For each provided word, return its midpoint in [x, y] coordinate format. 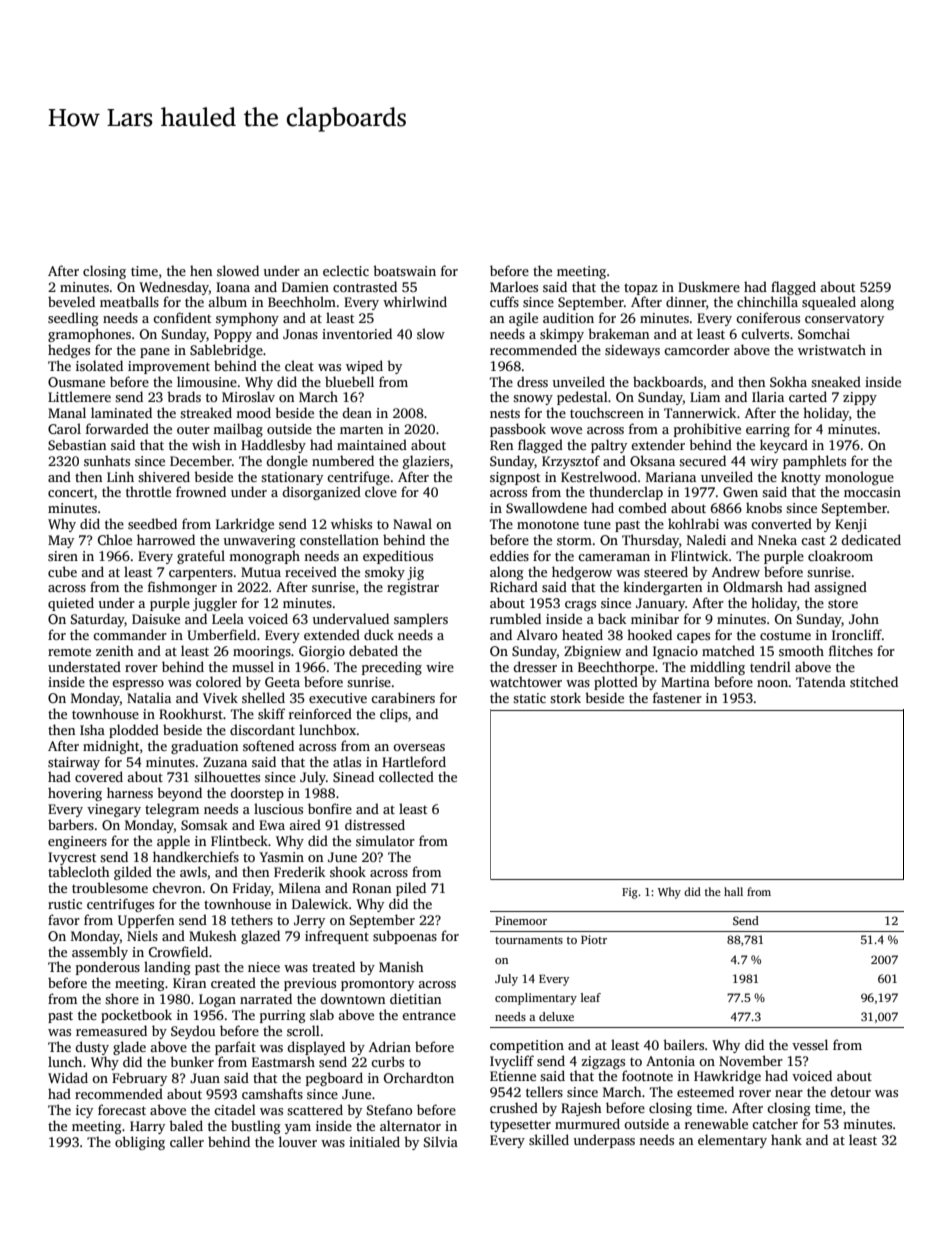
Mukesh [213, 935]
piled [411, 889]
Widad [68, 1077]
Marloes [514, 286]
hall [733, 891]
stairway [74, 763]
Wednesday [174, 288]
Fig [630, 893]
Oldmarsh [753, 586]
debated [373, 650]
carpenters [201, 574]
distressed [375, 824]
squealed [829, 303]
